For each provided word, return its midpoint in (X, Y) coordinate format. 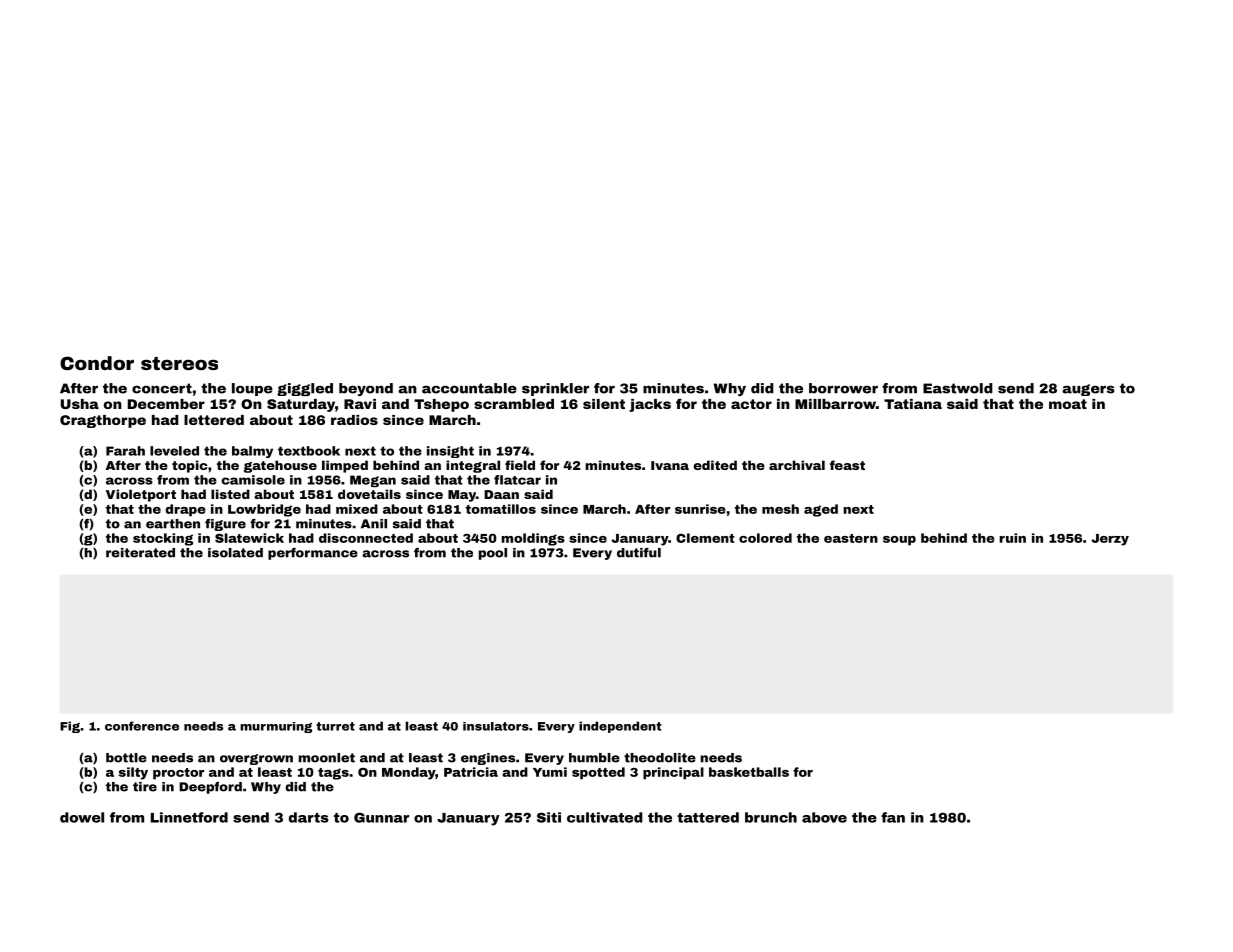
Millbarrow (835, 404)
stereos (179, 363)
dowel (82, 817)
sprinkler (555, 389)
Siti (549, 817)
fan (893, 817)
